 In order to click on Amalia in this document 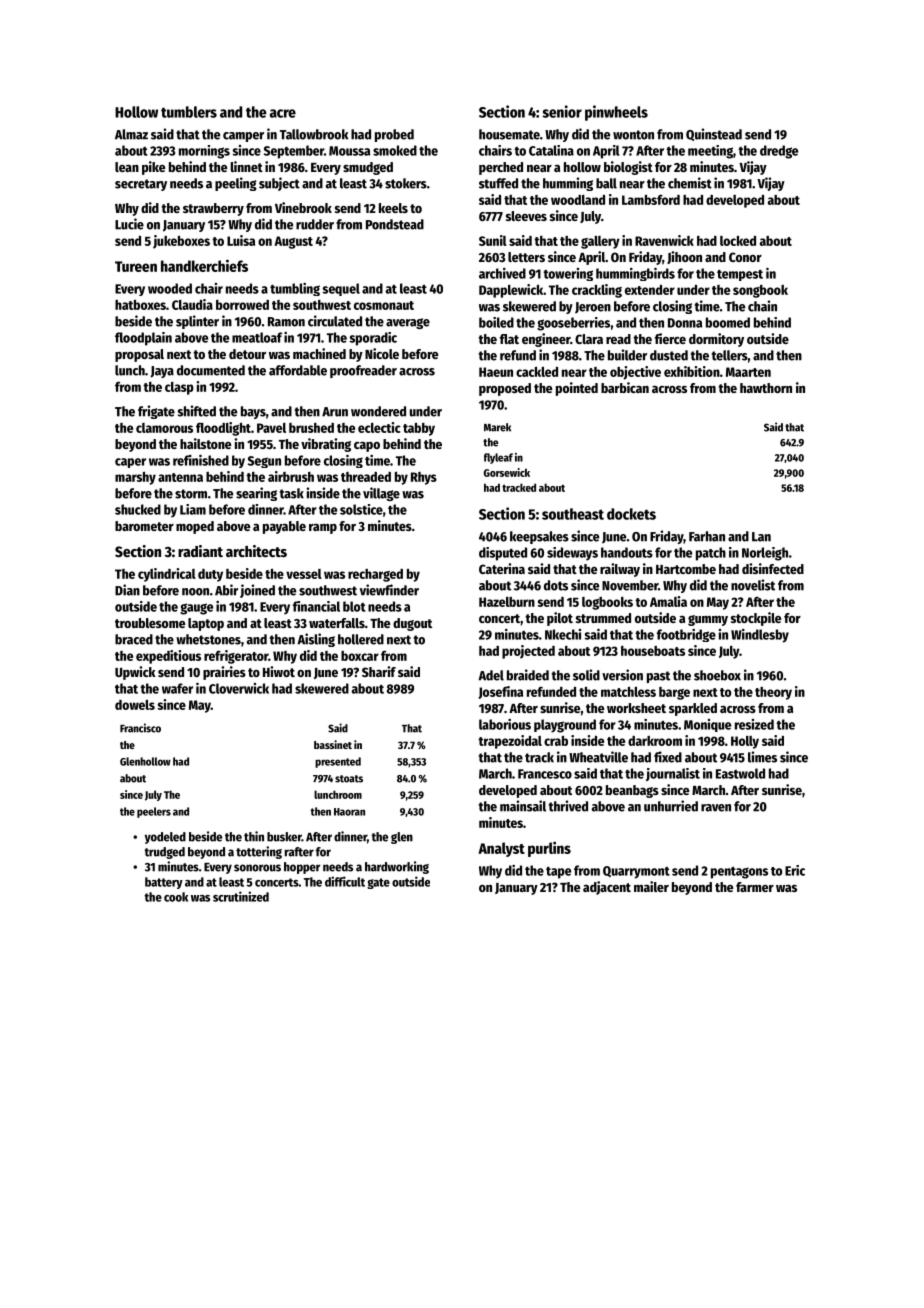, I will do `click(668, 601)`.
